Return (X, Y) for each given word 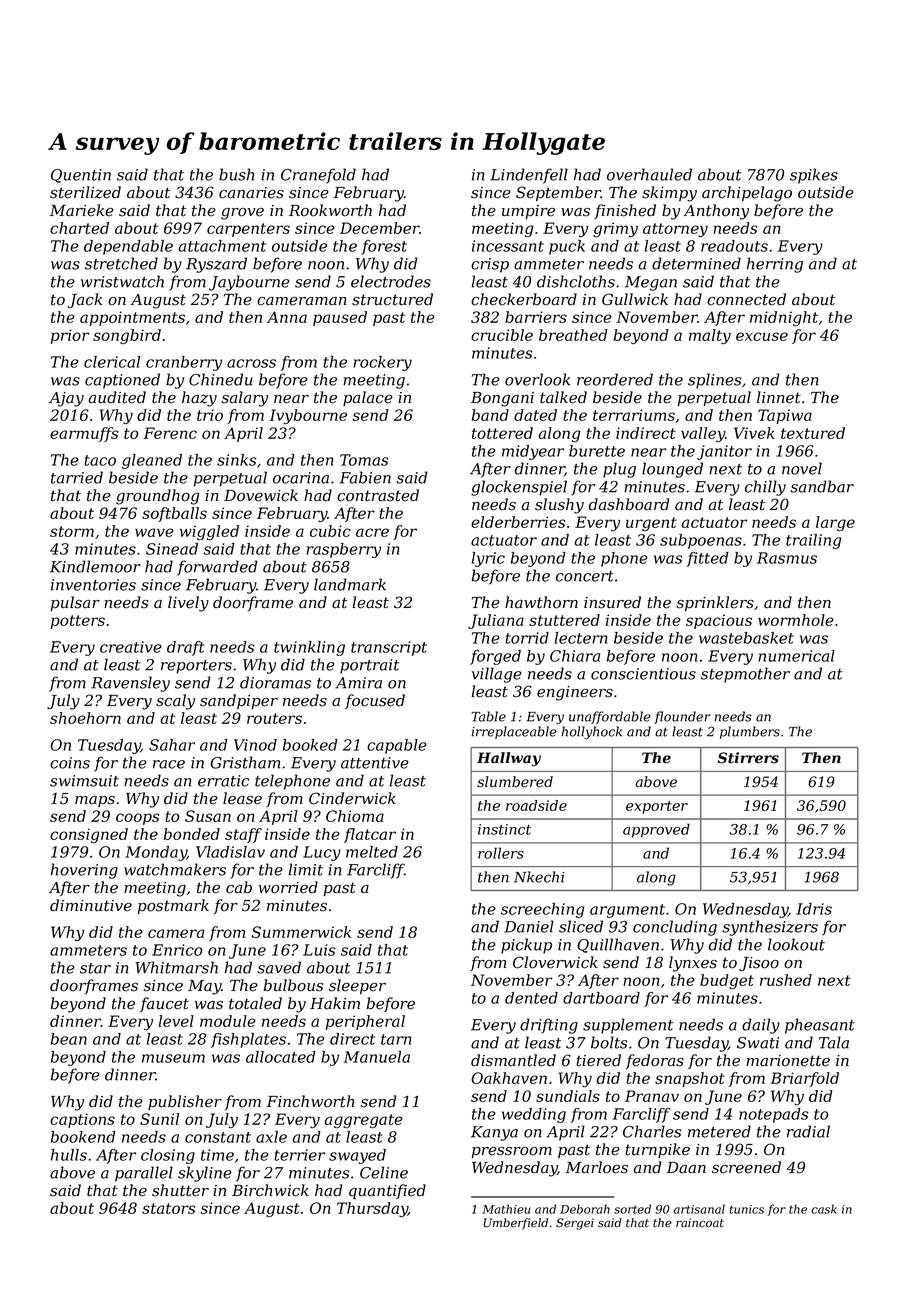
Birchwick (270, 1190)
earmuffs (84, 434)
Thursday (372, 1209)
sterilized (85, 192)
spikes (814, 176)
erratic (223, 781)
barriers (536, 317)
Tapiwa (785, 416)
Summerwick (301, 932)
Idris (814, 909)
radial (808, 1131)
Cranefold (318, 176)
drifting (549, 1026)
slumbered (515, 782)
